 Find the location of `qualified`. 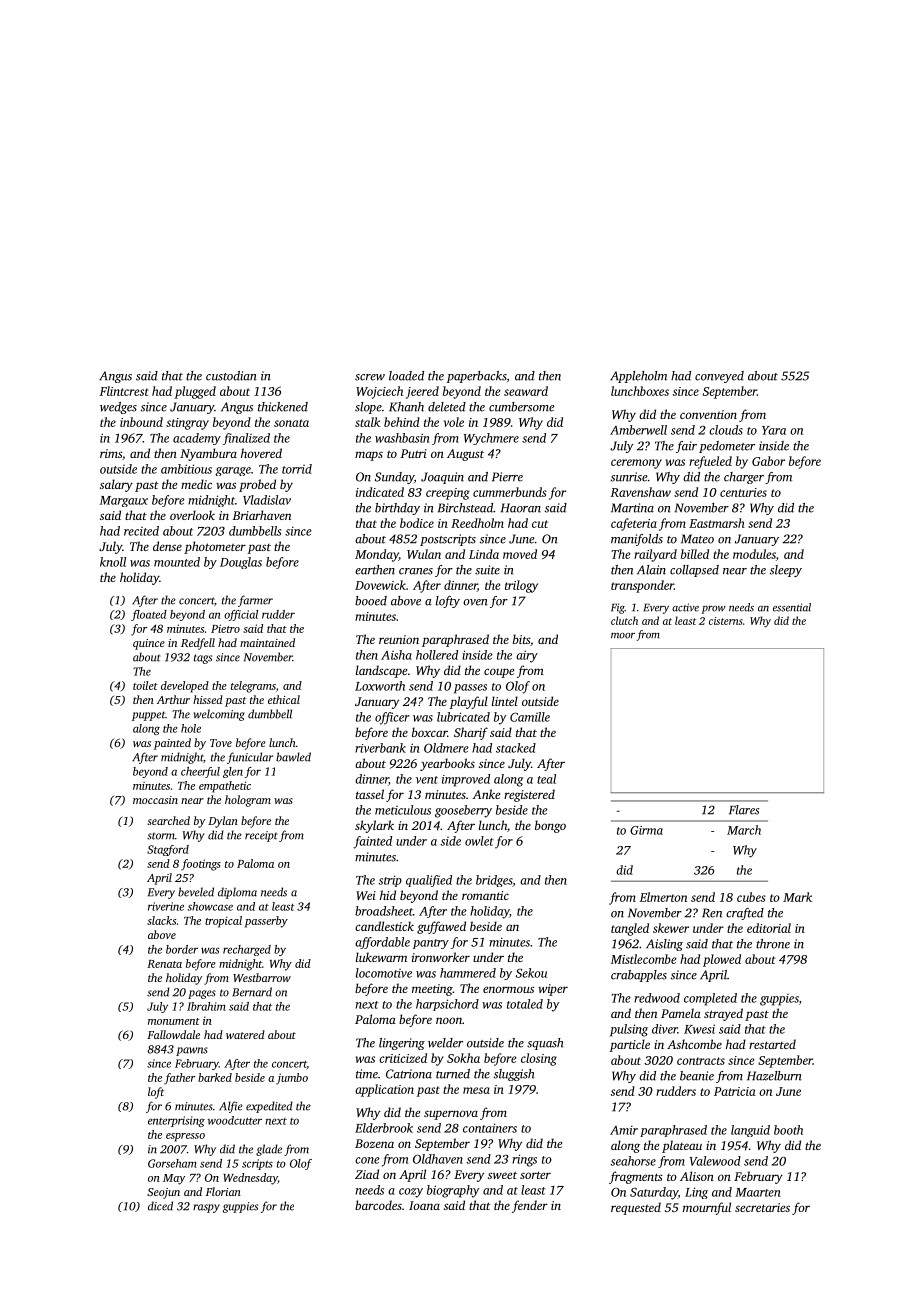

qualified is located at coordinates (429, 881).
